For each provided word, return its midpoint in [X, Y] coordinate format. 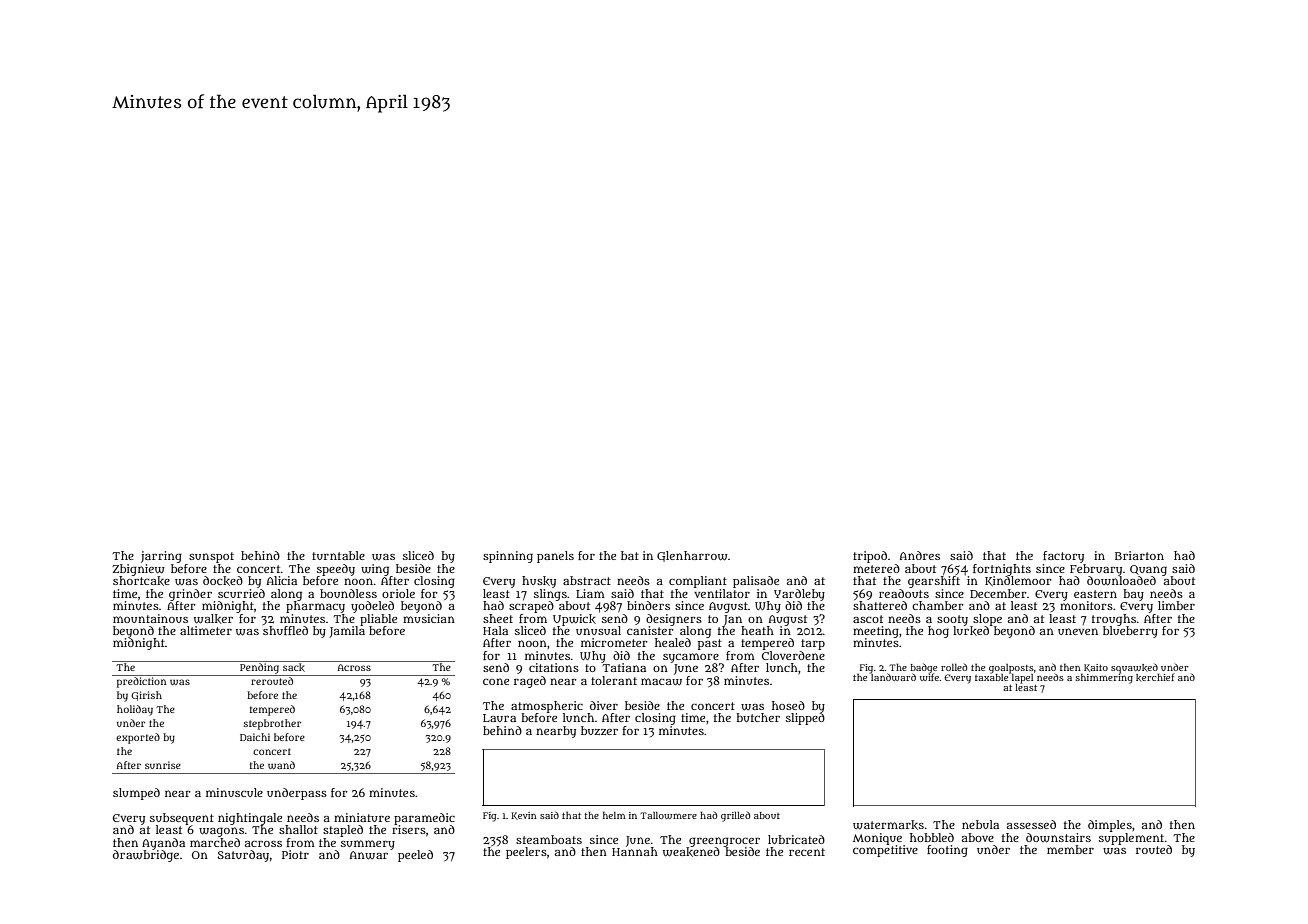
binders [648, 605]
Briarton [1139, 555]
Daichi [255, 737]
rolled [954, 667]
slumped [136, 794]
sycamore [691, 658]
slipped [805, 719]
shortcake [141, 581]
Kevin [524, 816]
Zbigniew [139, 570]
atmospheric [547, 707]
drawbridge [146, 856]
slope [987, 620]
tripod [870, 557]
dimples [1110, 826]
